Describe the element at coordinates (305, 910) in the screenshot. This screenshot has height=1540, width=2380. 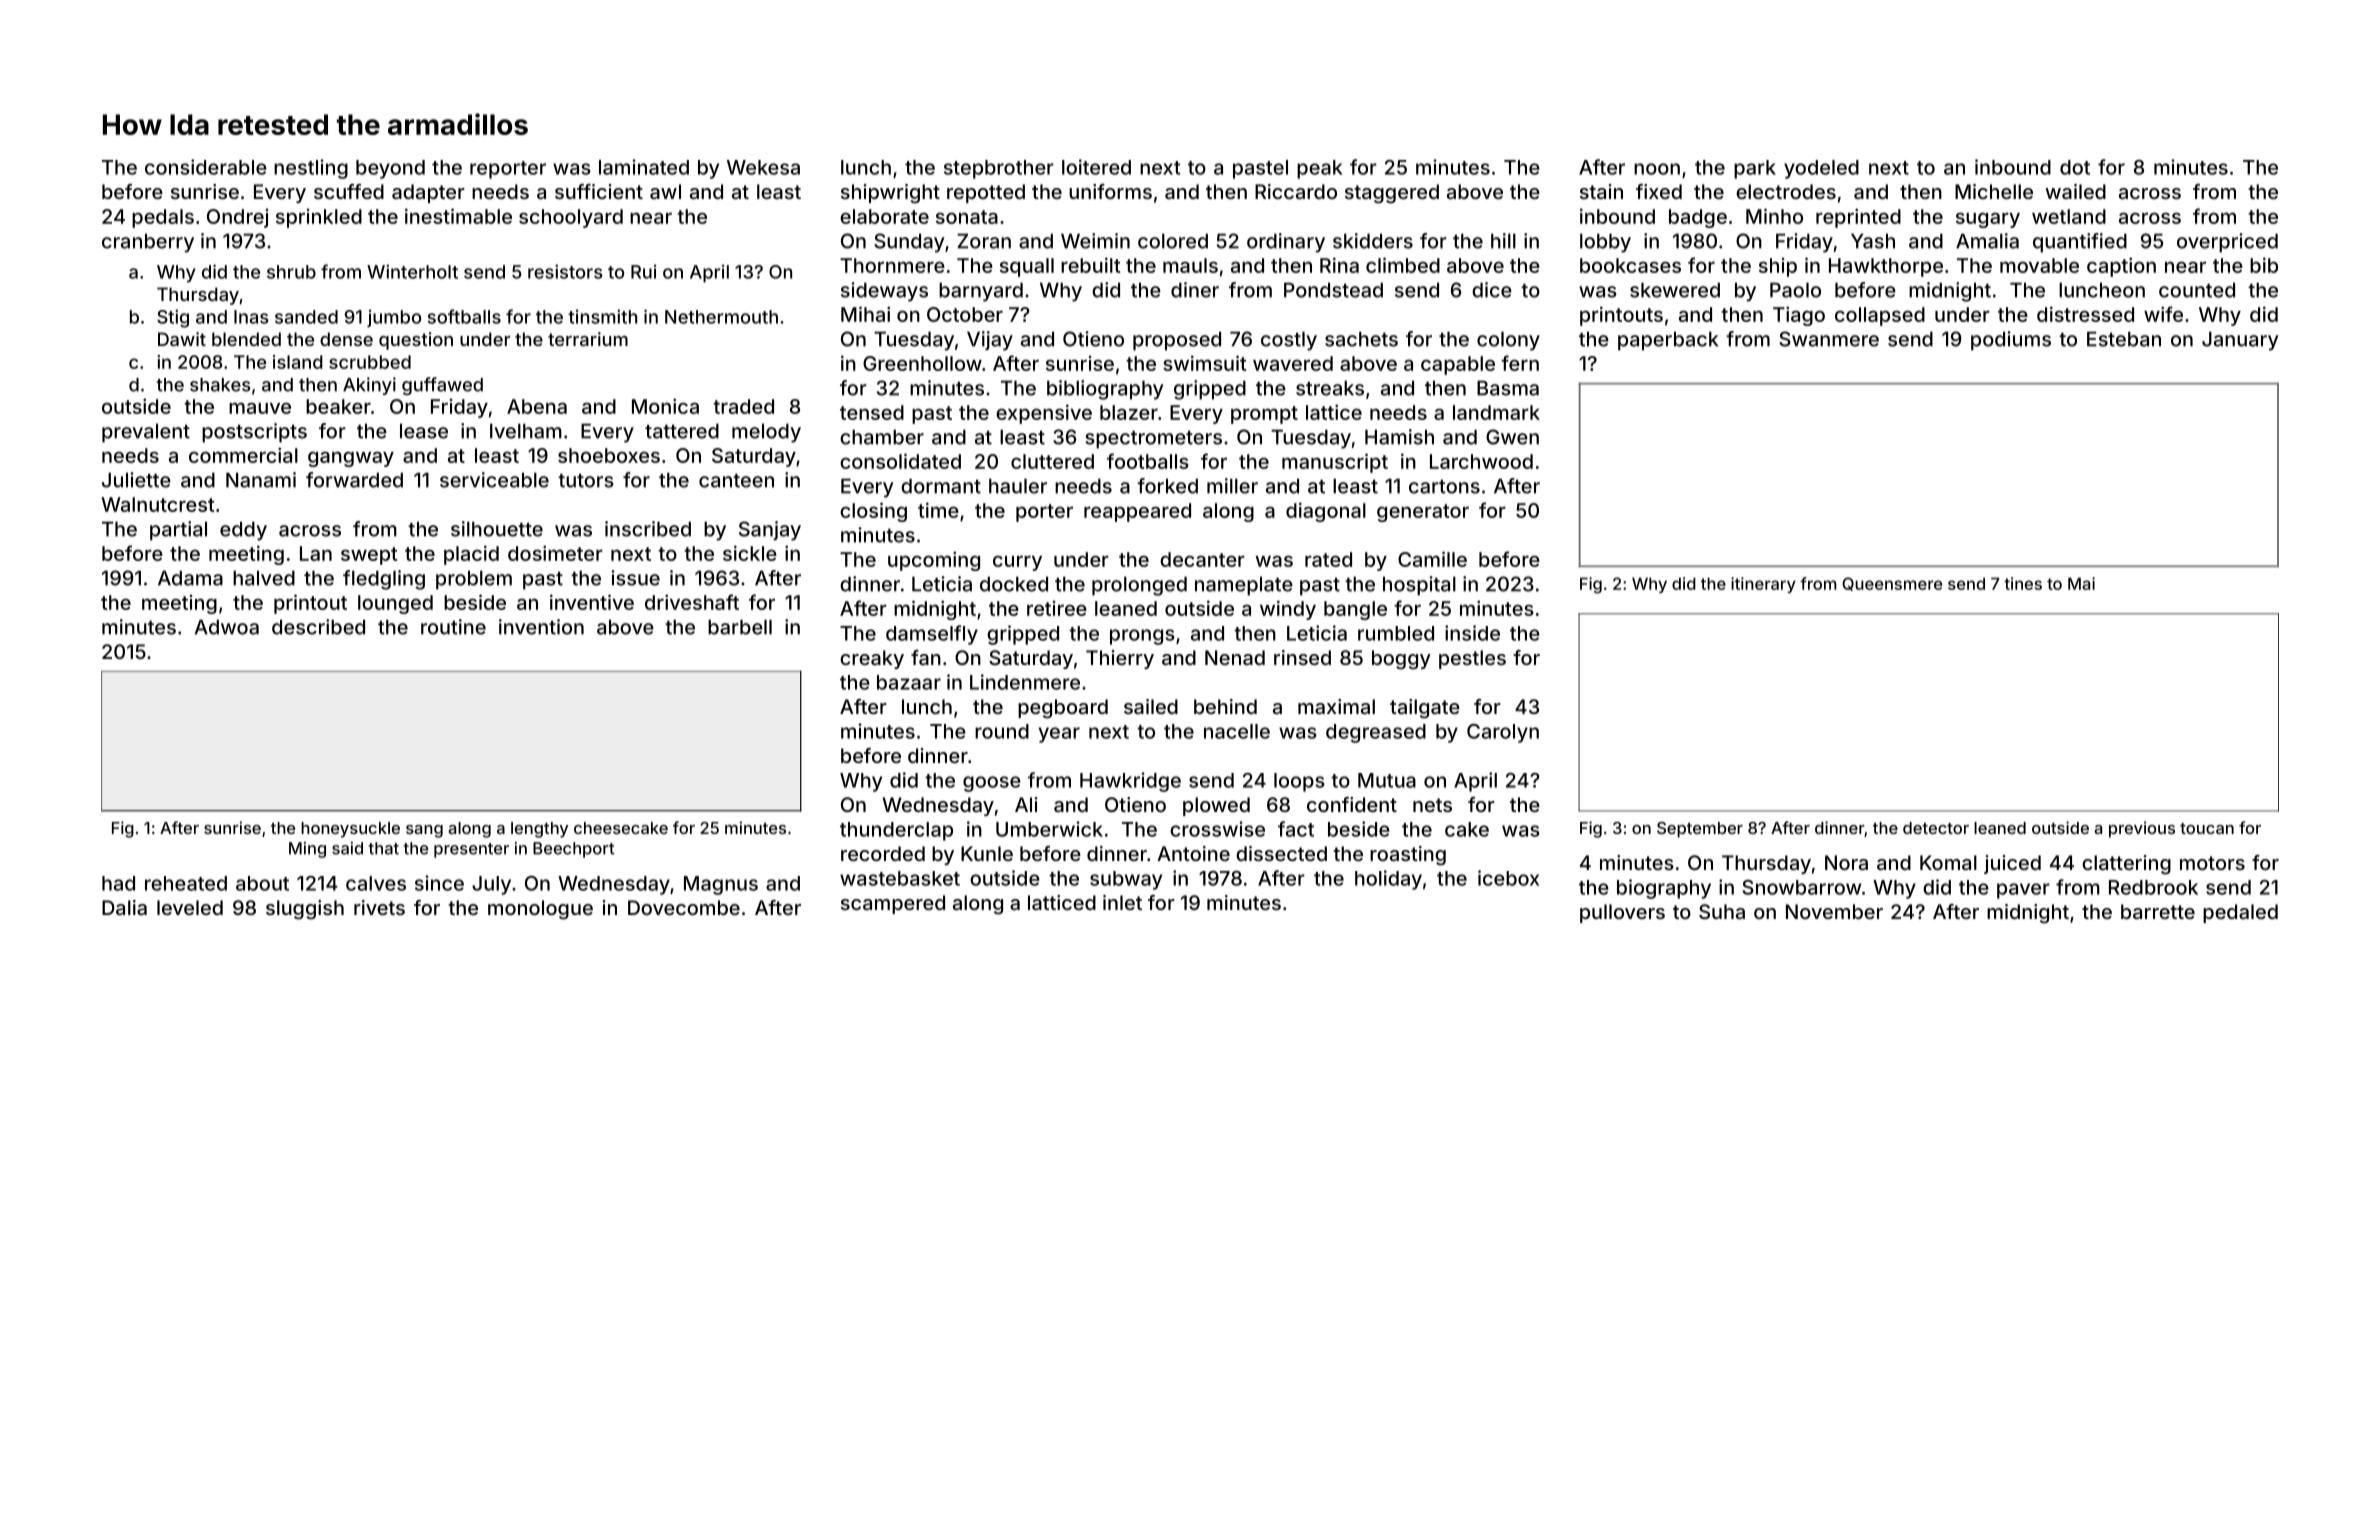
I see `sluggish` at that location.
